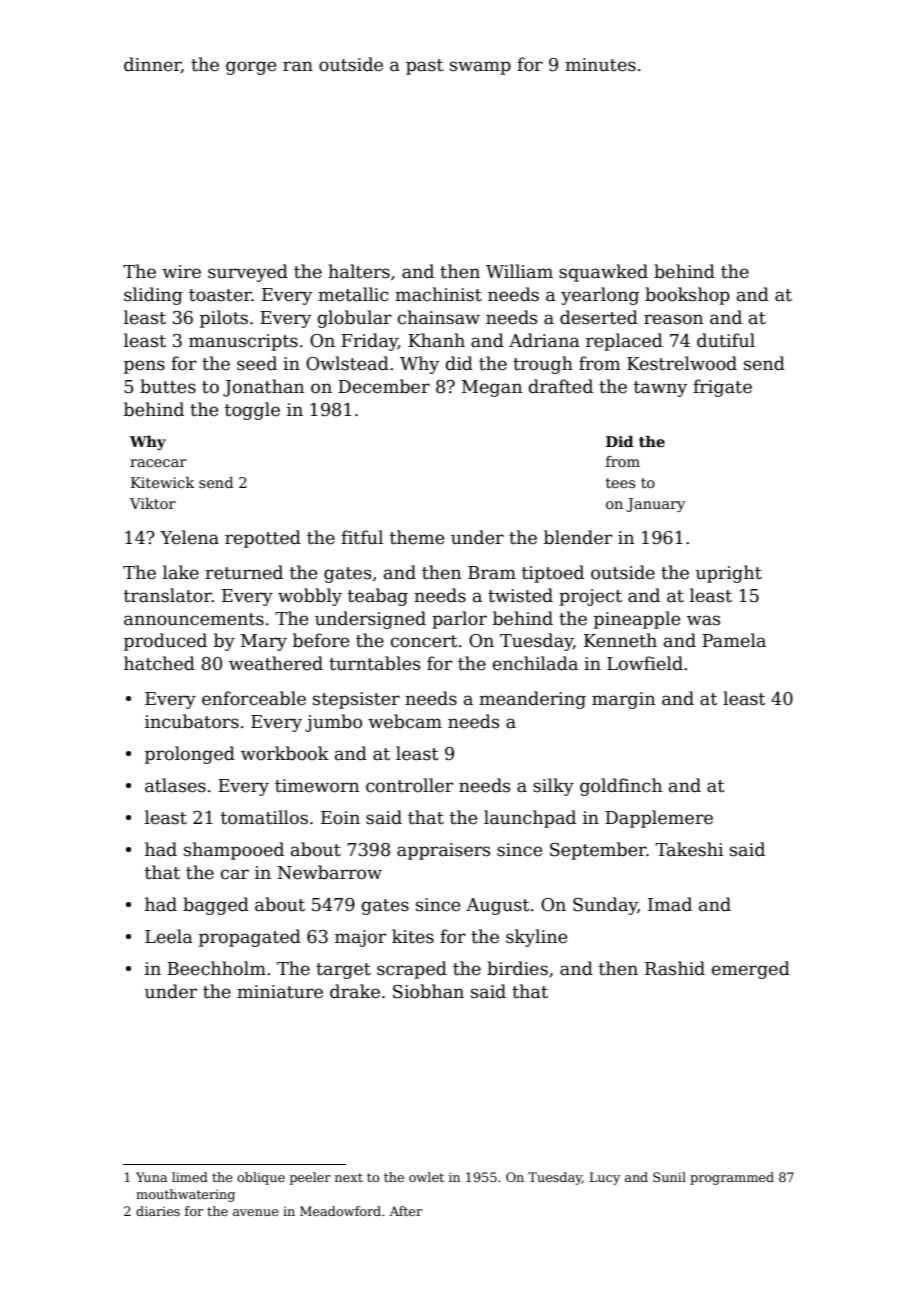 This document has height=1314, width=924. Describe the element at coordinates (152, 65) in the document. I see `dinner` at that location.
